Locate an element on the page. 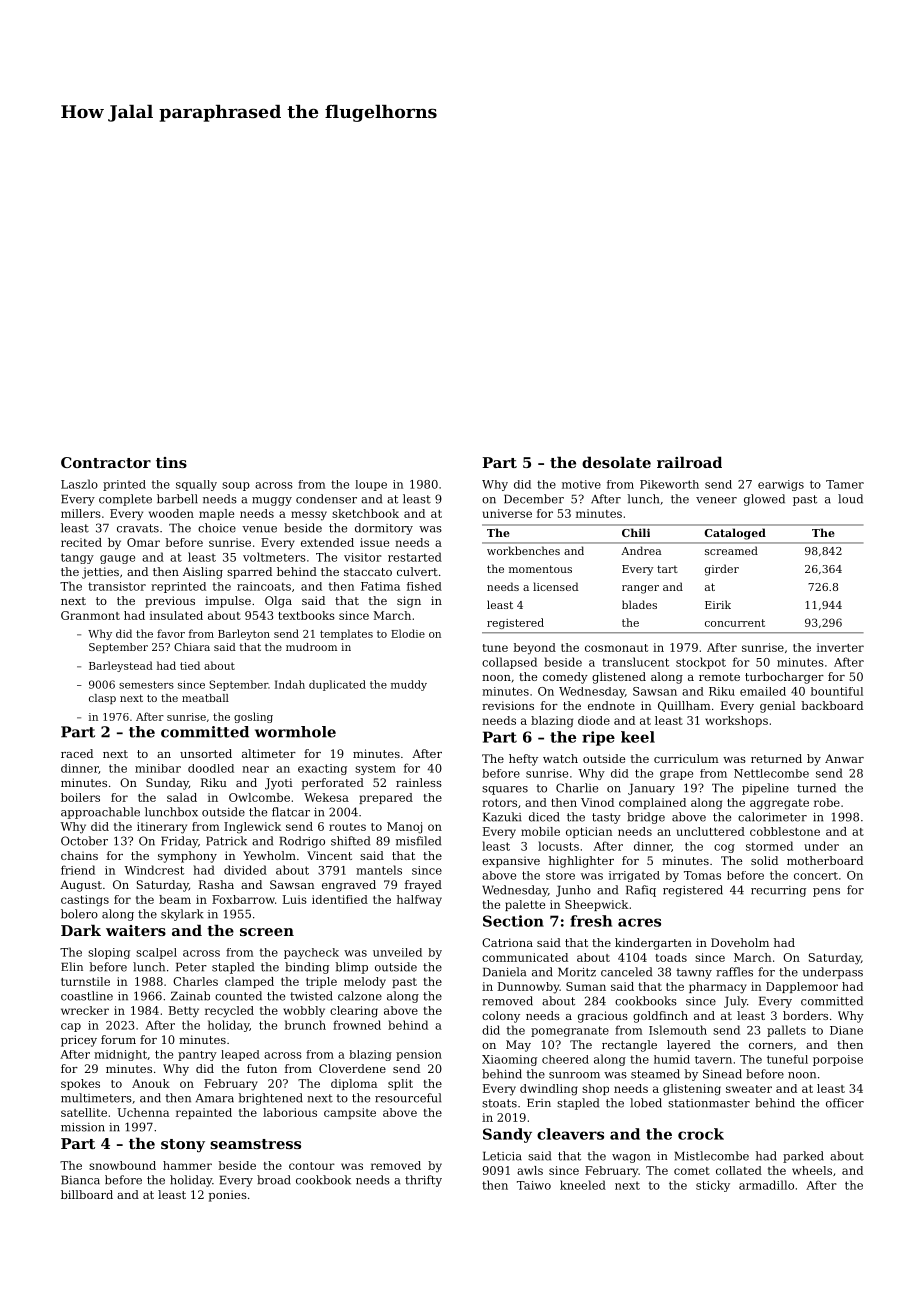 The image size is (924, 1308). thrifty is located at coordinates (423, 1181).
